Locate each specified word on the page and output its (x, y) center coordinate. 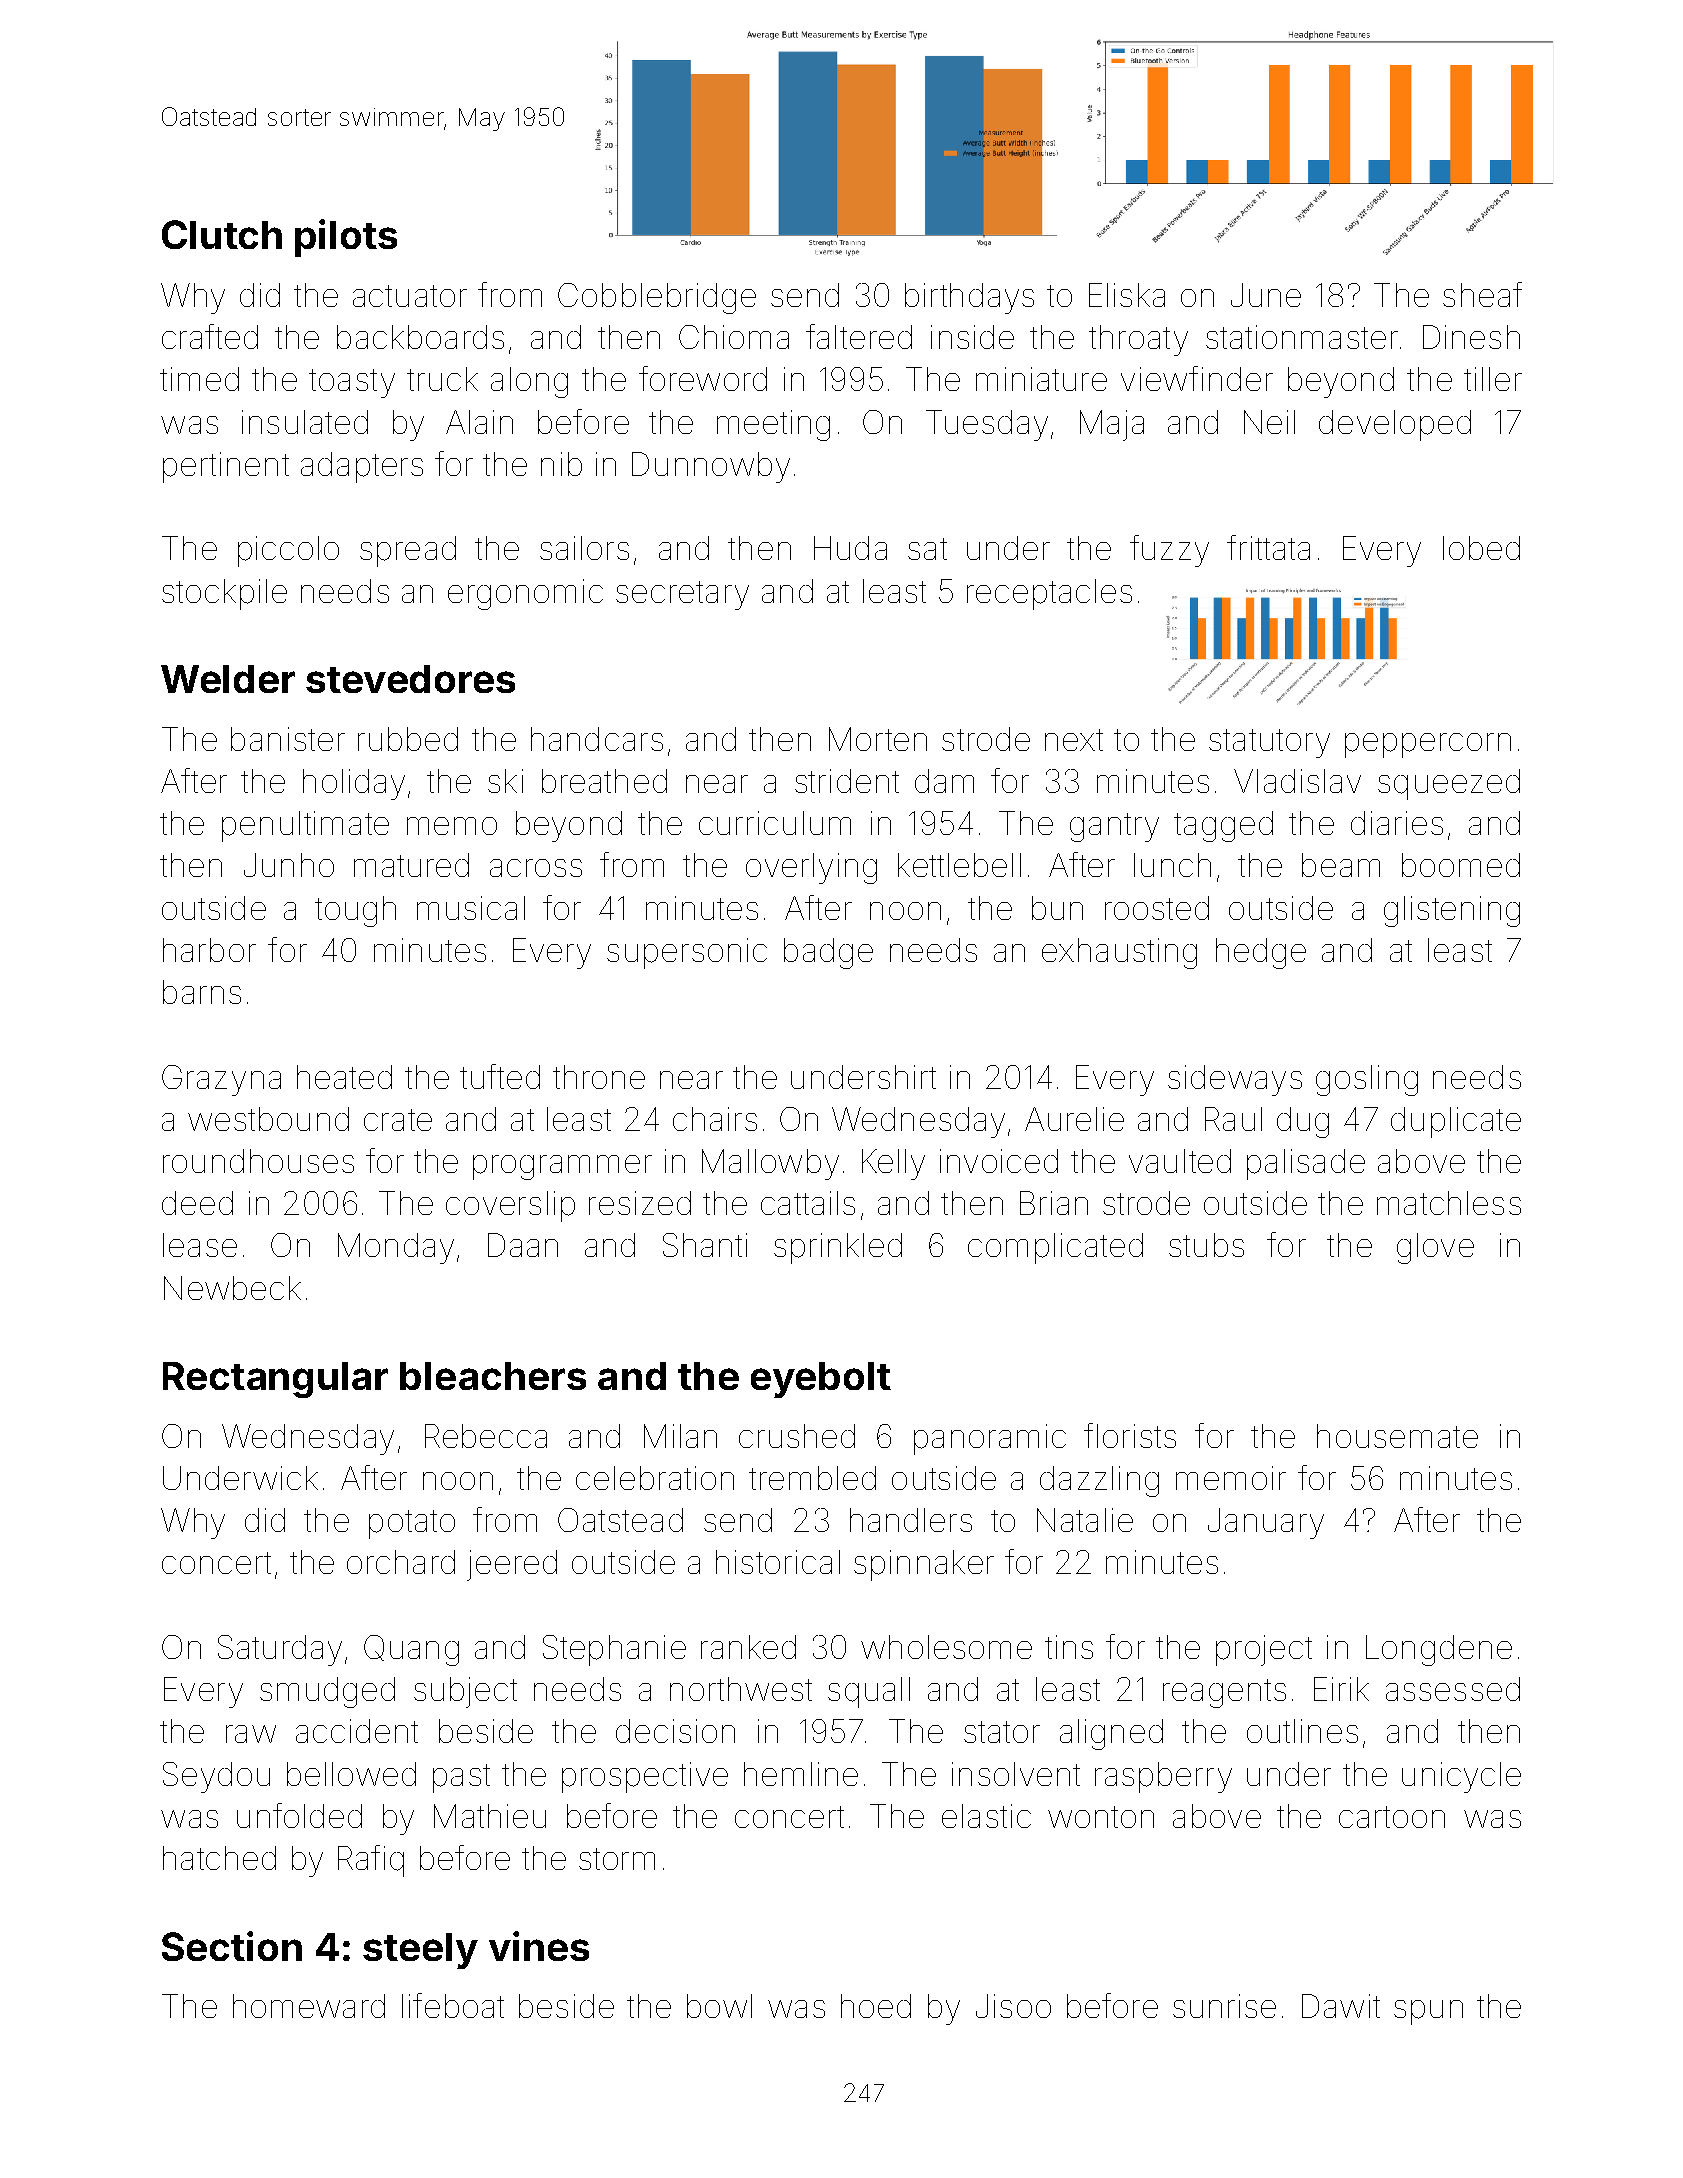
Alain (479, 422)
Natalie (1085, 1520)
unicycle (1461, 1777)
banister (288, 739)
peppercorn (1428, 745)
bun (1057, 908)
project (1264, 1650)
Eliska (1127, 295)
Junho (289, 865)
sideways (1235, 1080)
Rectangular (275, 1380)
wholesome (946, 1647)
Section (232, 1946)
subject (465, 1692)
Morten (878, 739)
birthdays (969, 298)
